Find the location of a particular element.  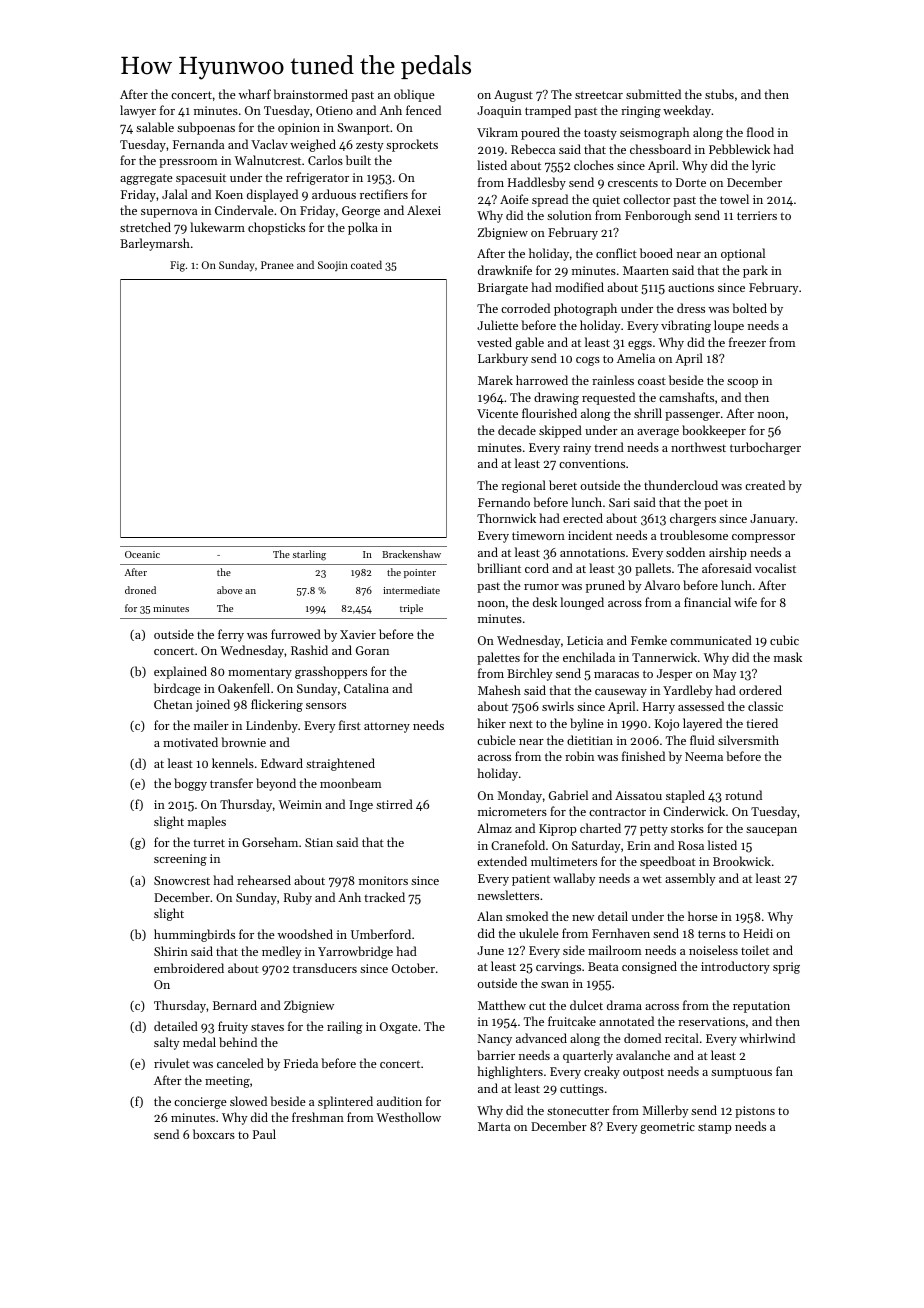

Marek is located at coordinates (495, 380).
